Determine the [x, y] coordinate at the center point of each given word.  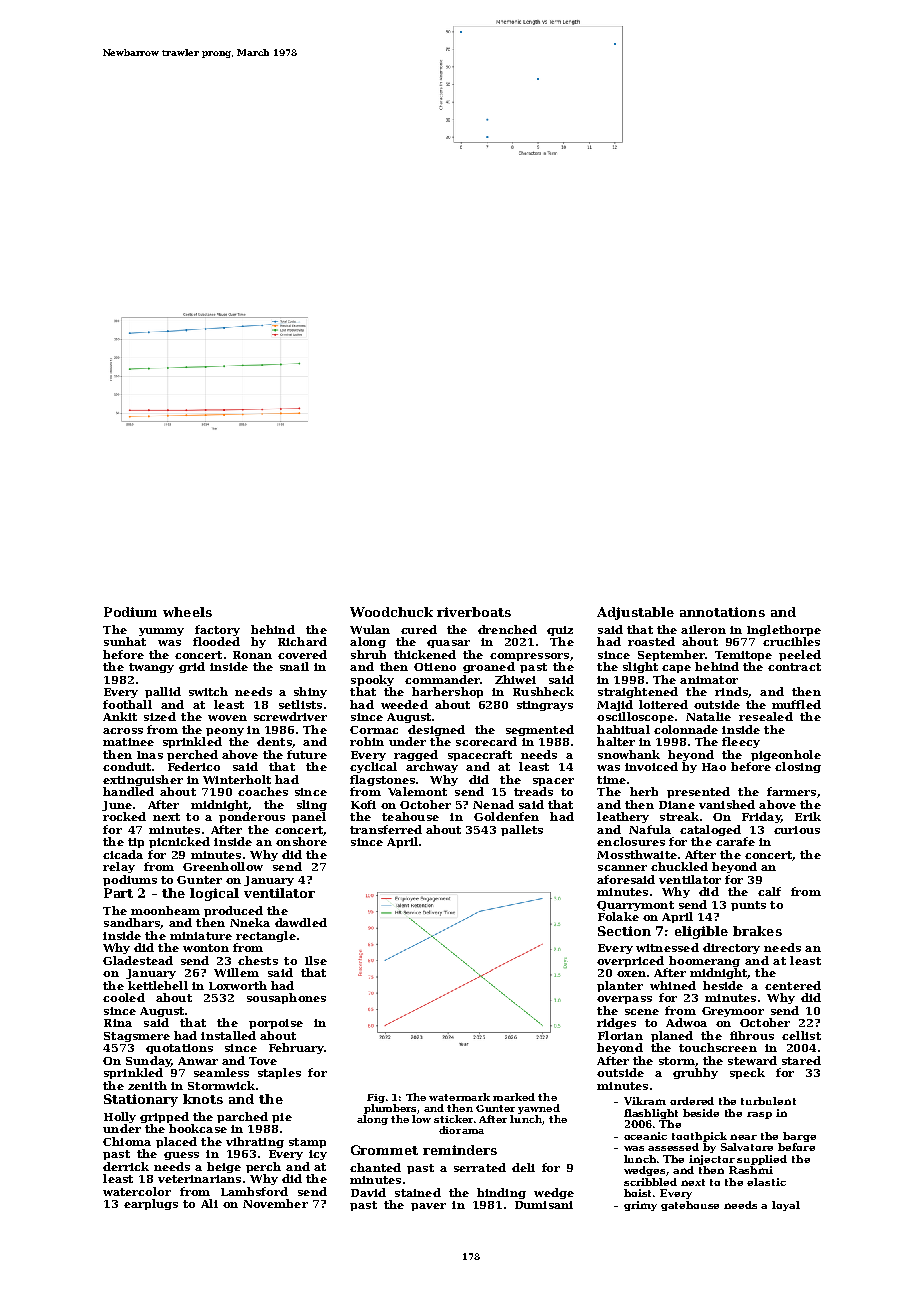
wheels [187, 612]
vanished [727, 804]
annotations [722, 612]
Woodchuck [391, 612]
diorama [461, 1130]
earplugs [151, 1204]
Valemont [417, 791]
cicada [123, 854]
